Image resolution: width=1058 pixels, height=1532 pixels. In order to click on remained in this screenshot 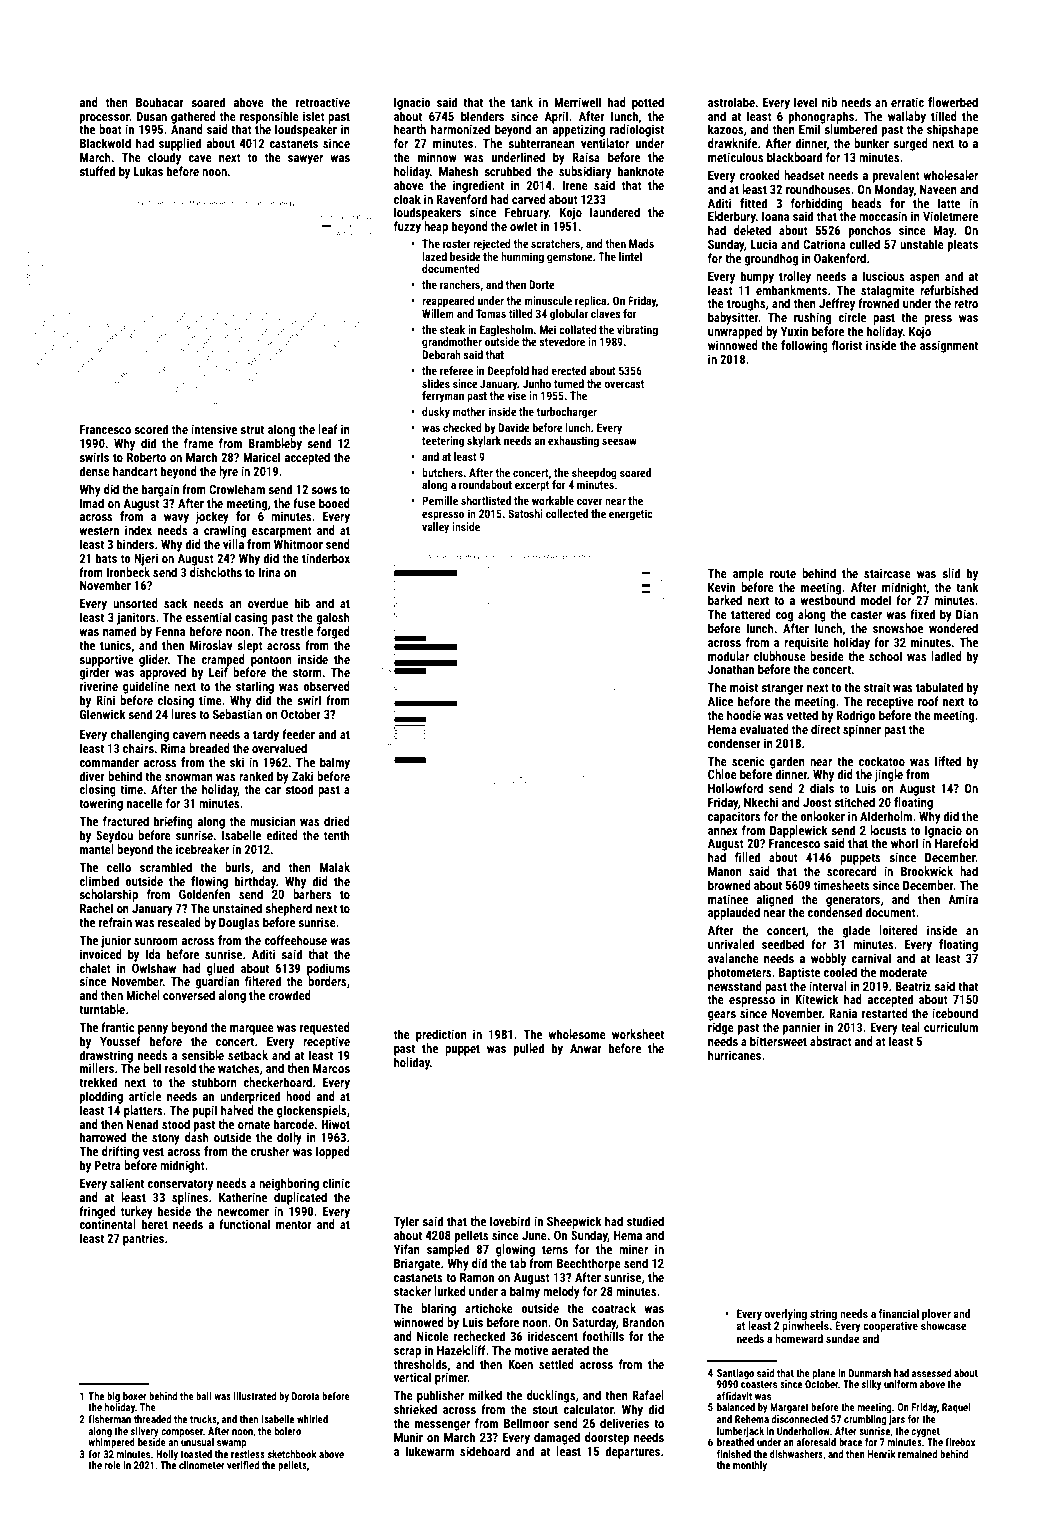, I will do `click(917, 1454)`.
